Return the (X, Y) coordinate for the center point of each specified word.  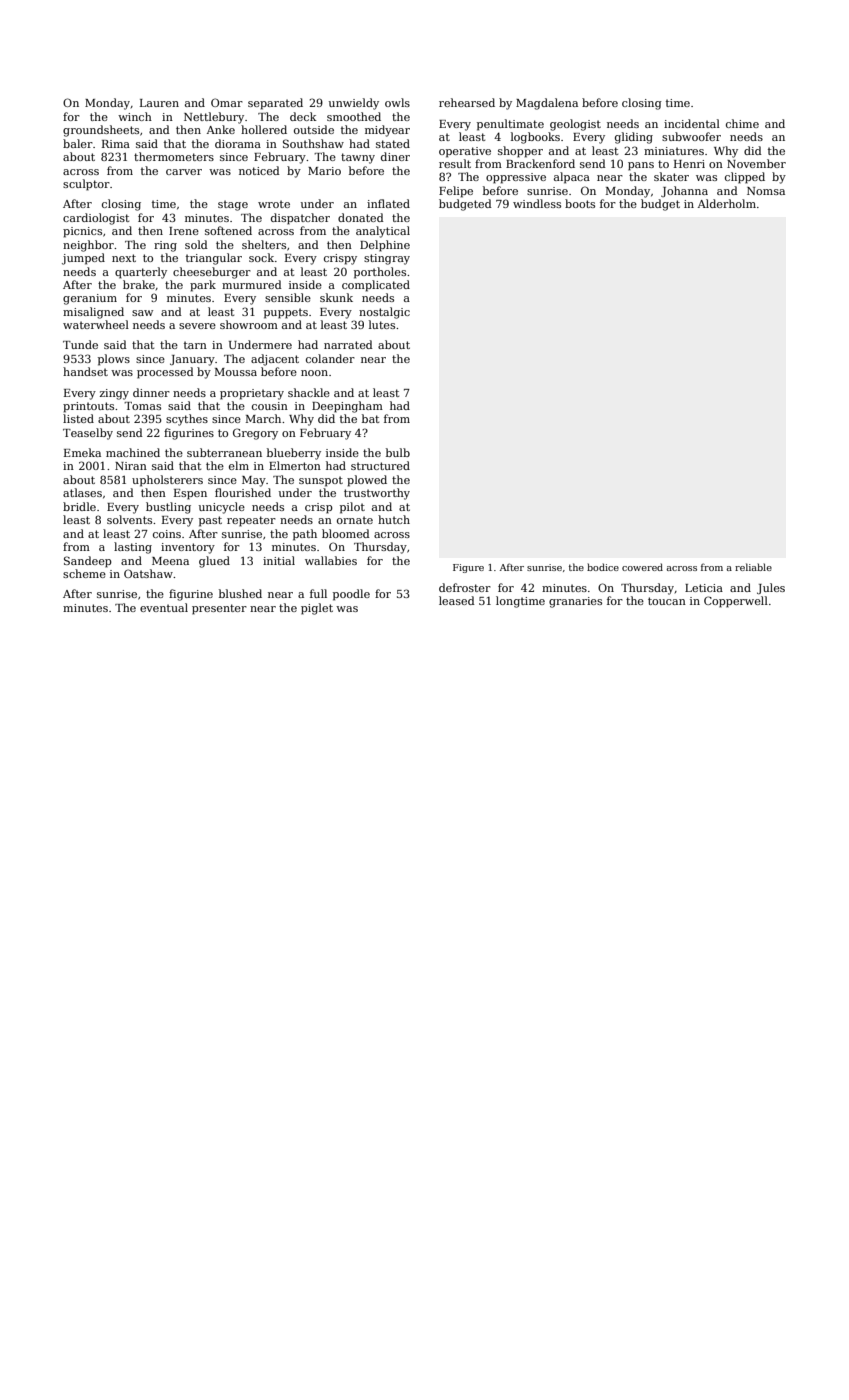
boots (580, 203)
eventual (164, 607)
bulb (398, 452)
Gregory (255, 434)
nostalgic (384, 313)
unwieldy (354, 104)
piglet (317, 609)
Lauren (159, 103)
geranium (90, 299)
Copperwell (736, 602)
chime (742, 123)
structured (380, 465)
